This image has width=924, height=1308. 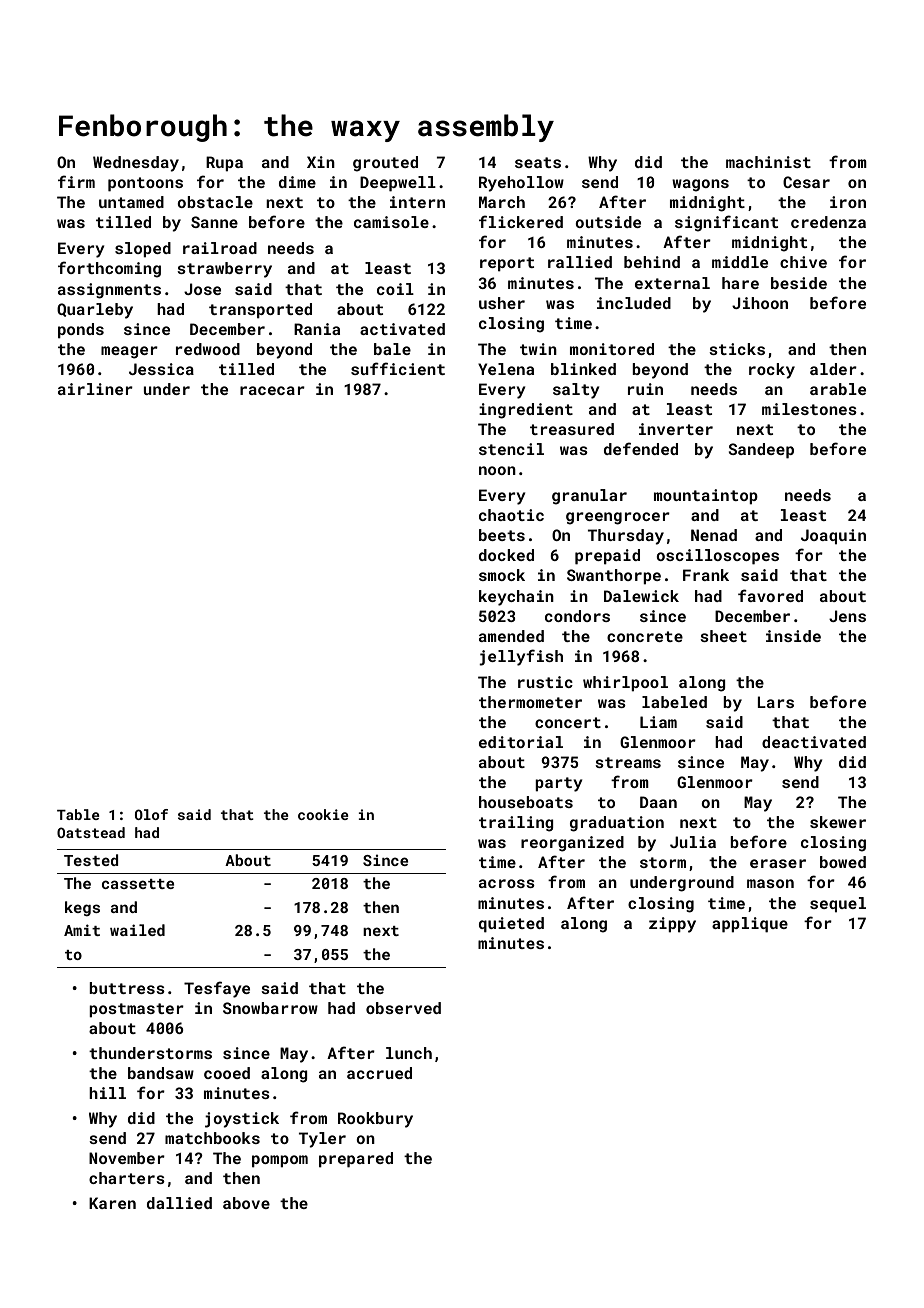 What do you see at coordinates (356, 1160) in the image?
I see `prepared` at bounding box center [356, 1160].
